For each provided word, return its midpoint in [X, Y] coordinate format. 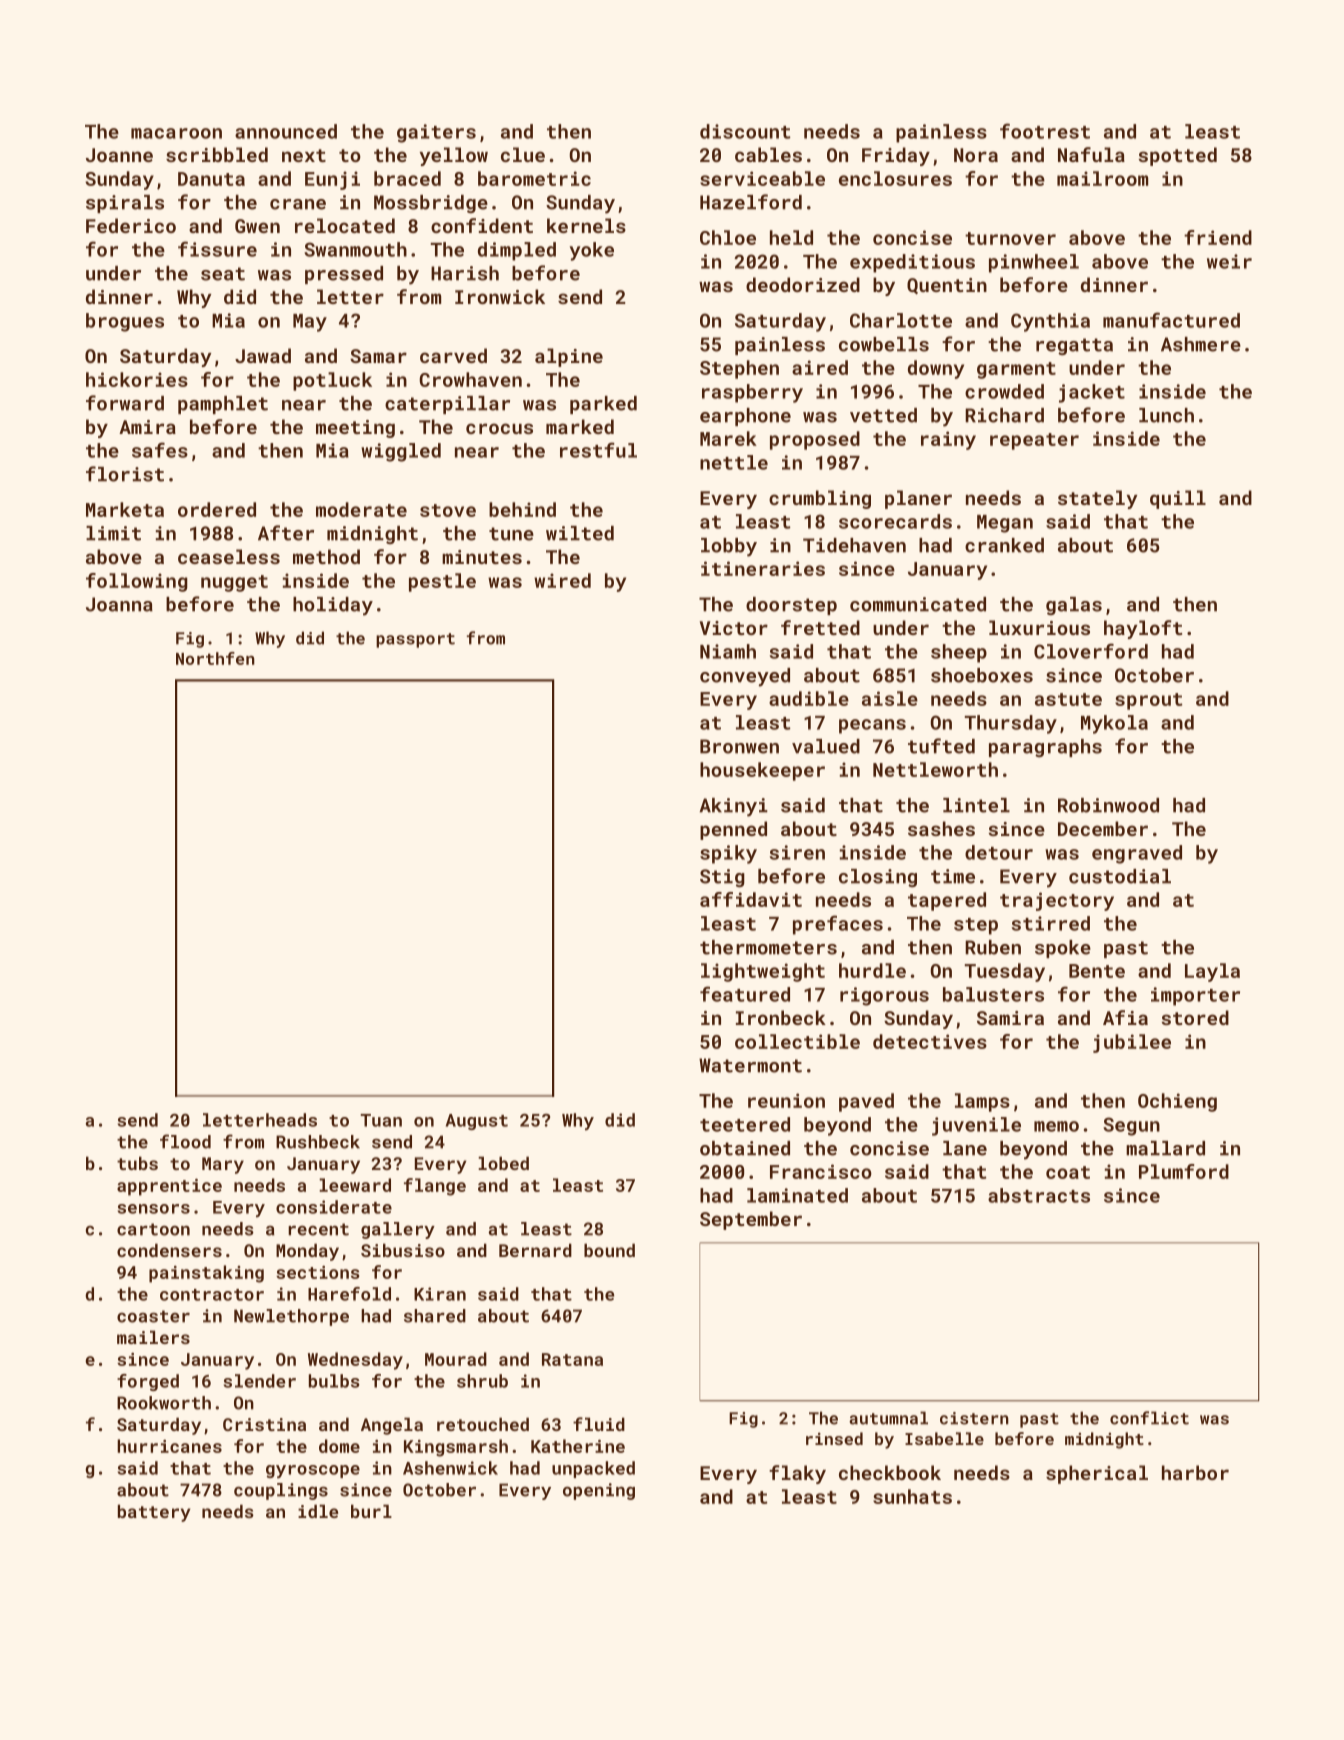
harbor [1195, 1472]
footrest [1045, 131]
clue [523, 154]
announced [286, 131]
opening [599, 1491]
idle [318, 1511]
